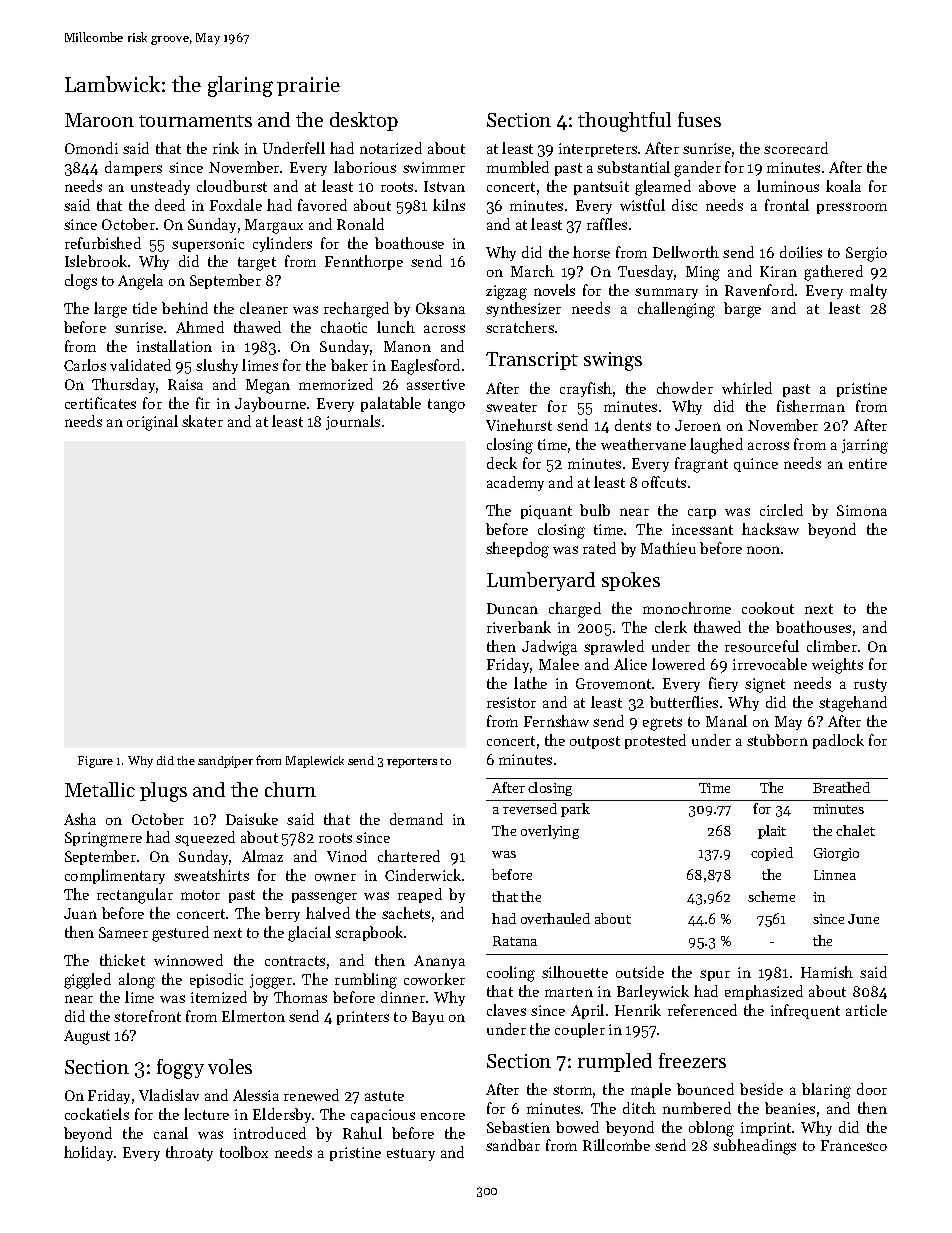 Image resolution: width=952 pixels, height=1233 pixels. I want to click on rink, so click(226, 148).
